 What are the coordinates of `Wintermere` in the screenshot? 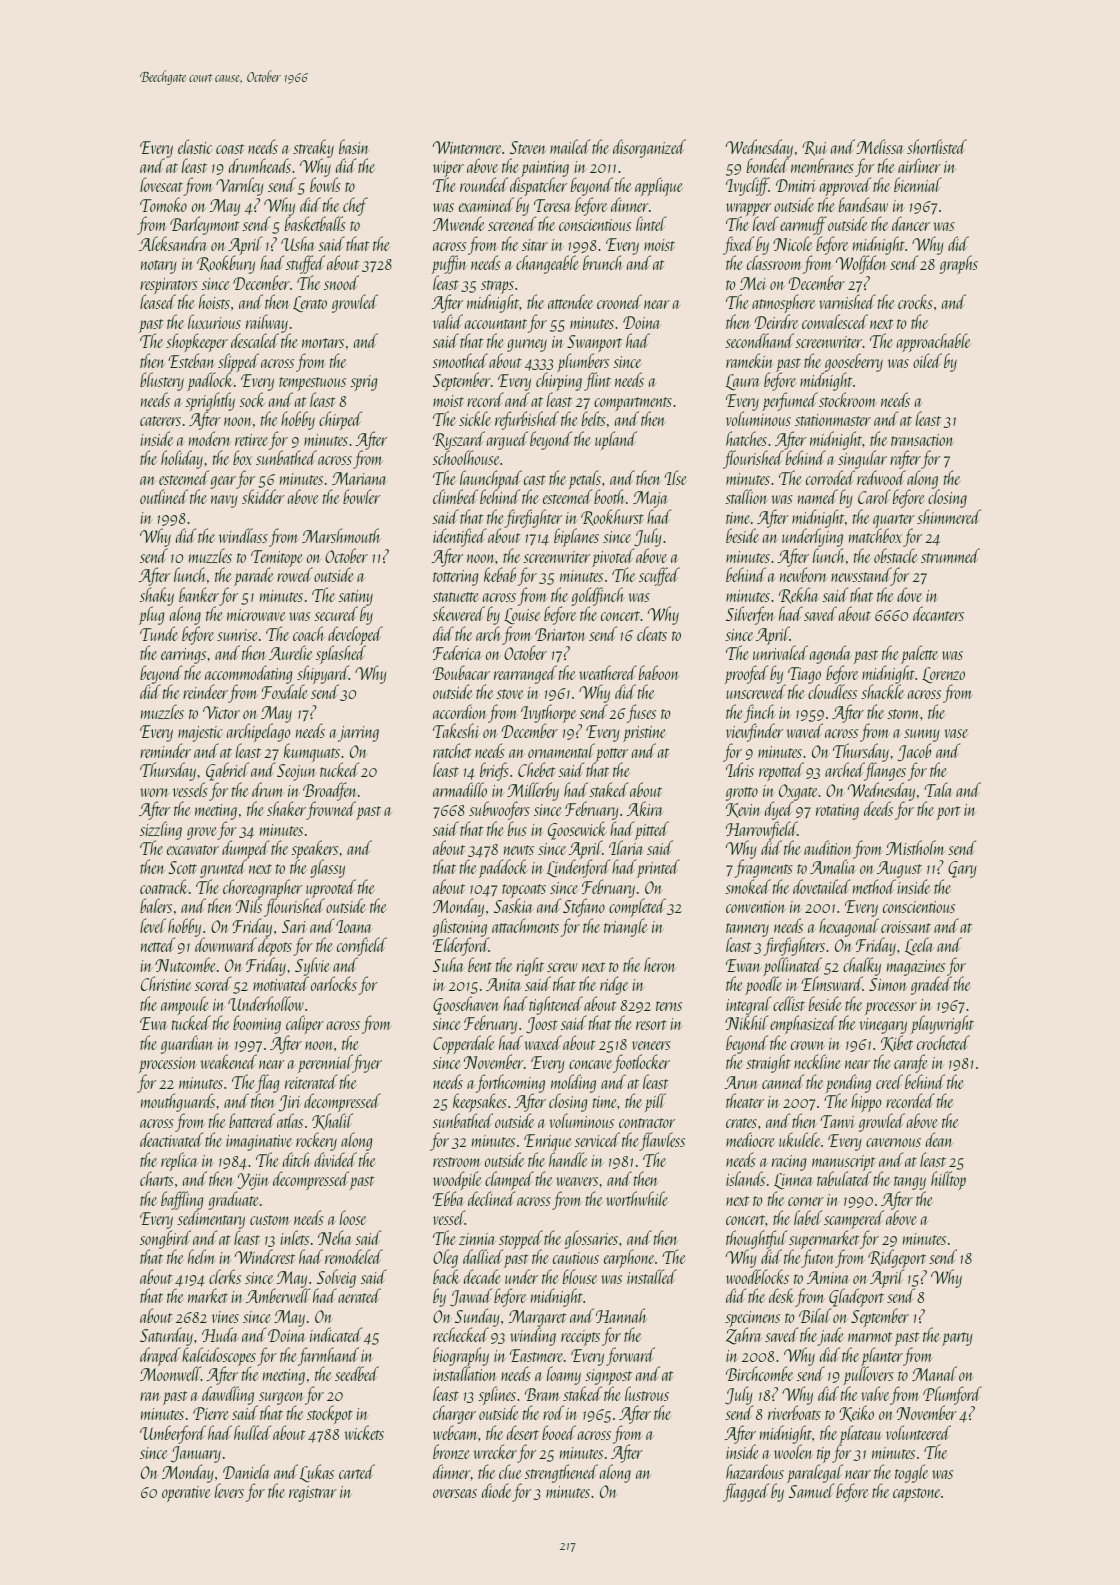 It's located at (467, 147).
